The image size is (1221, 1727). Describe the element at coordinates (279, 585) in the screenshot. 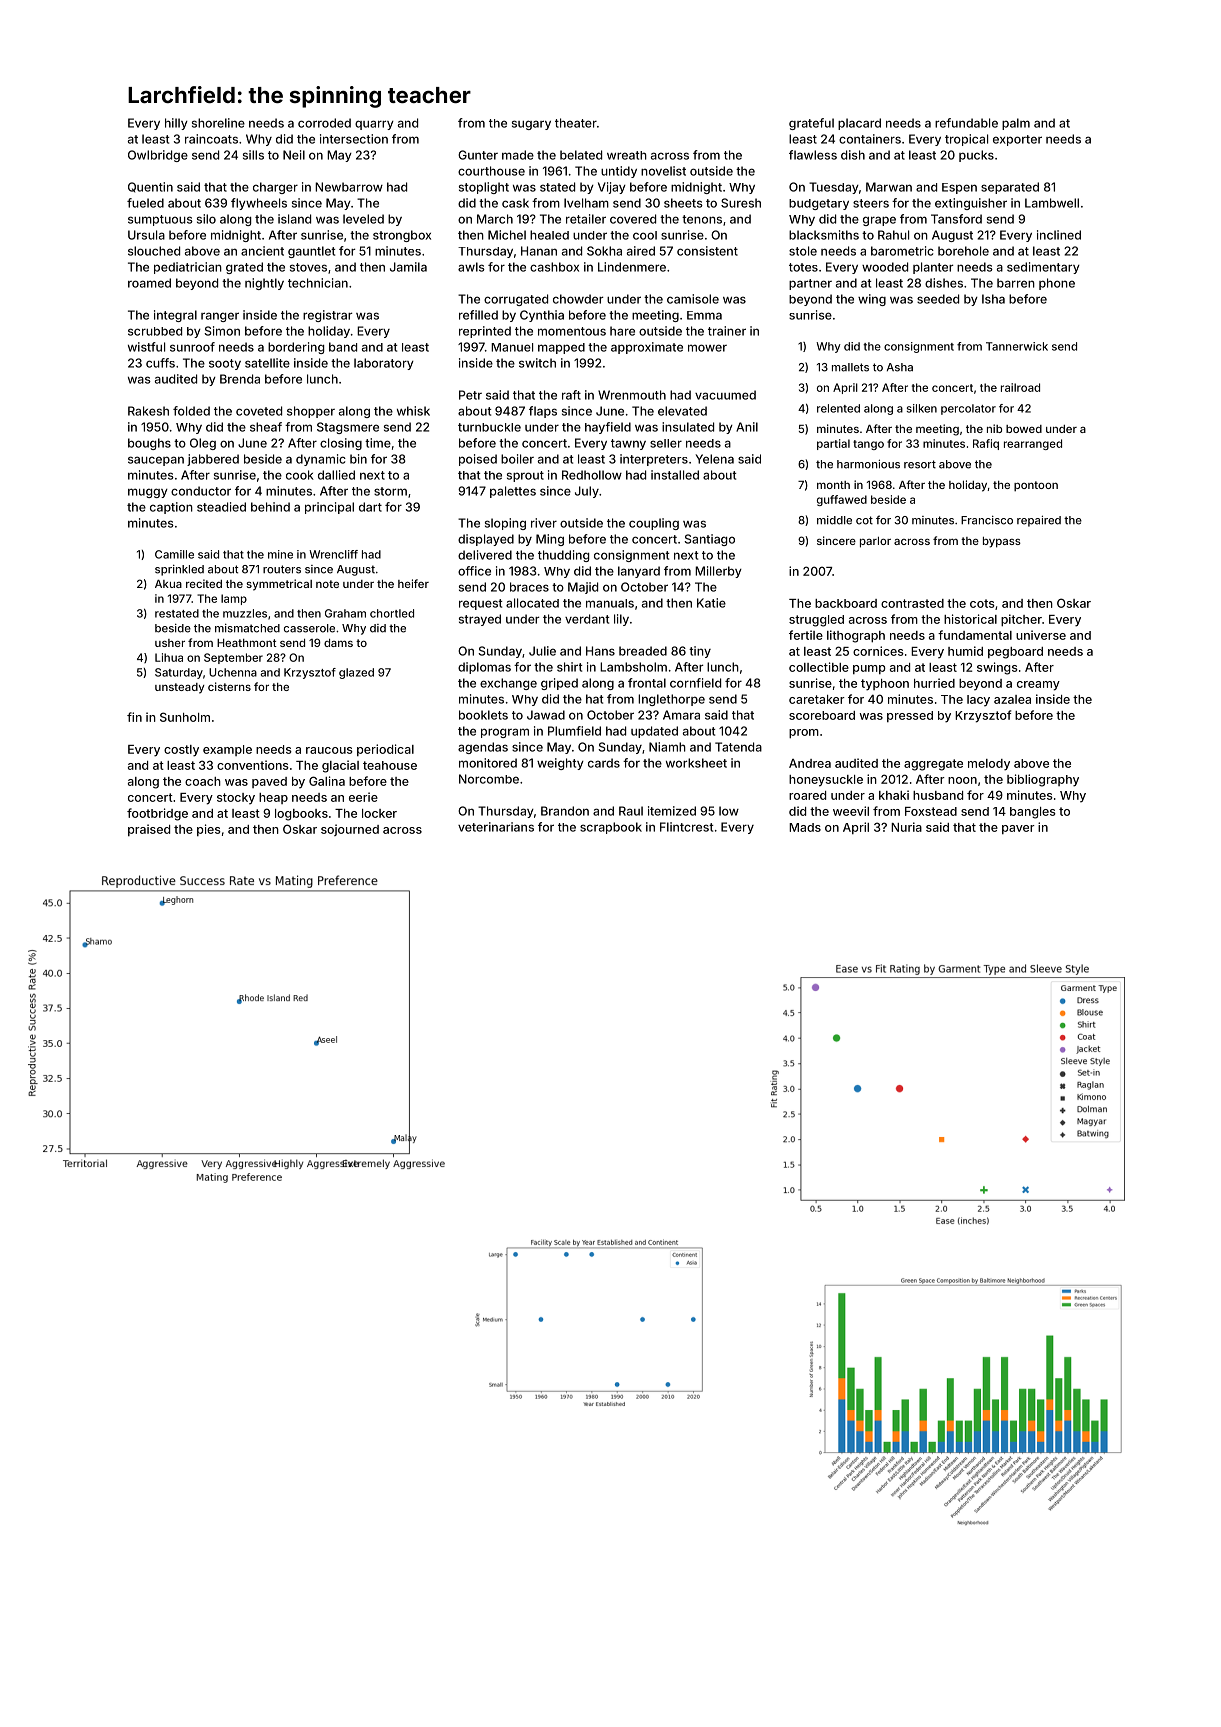

I see `symmetrical` at that location.
